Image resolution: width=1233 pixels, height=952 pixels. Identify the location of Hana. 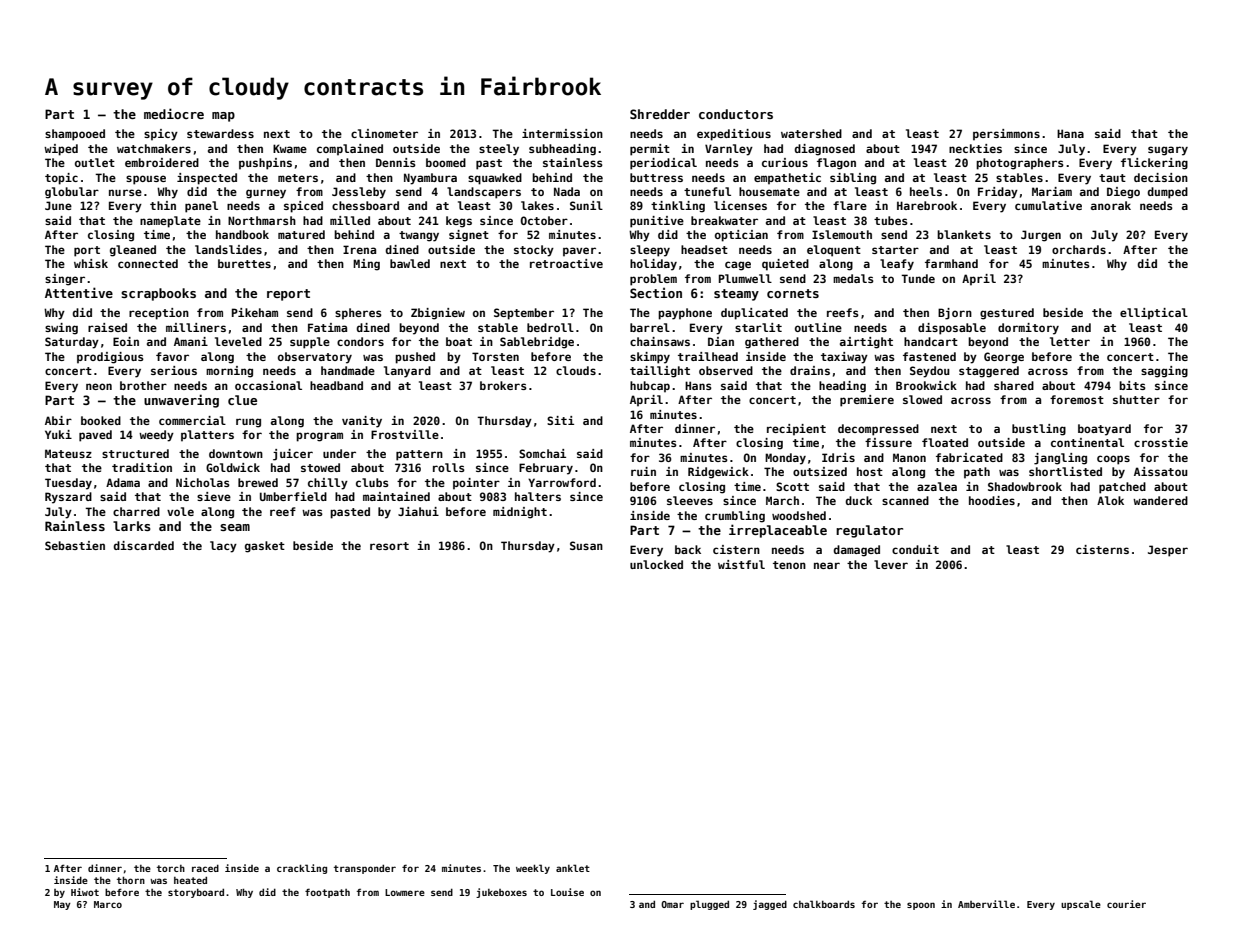
(1070, 133).
